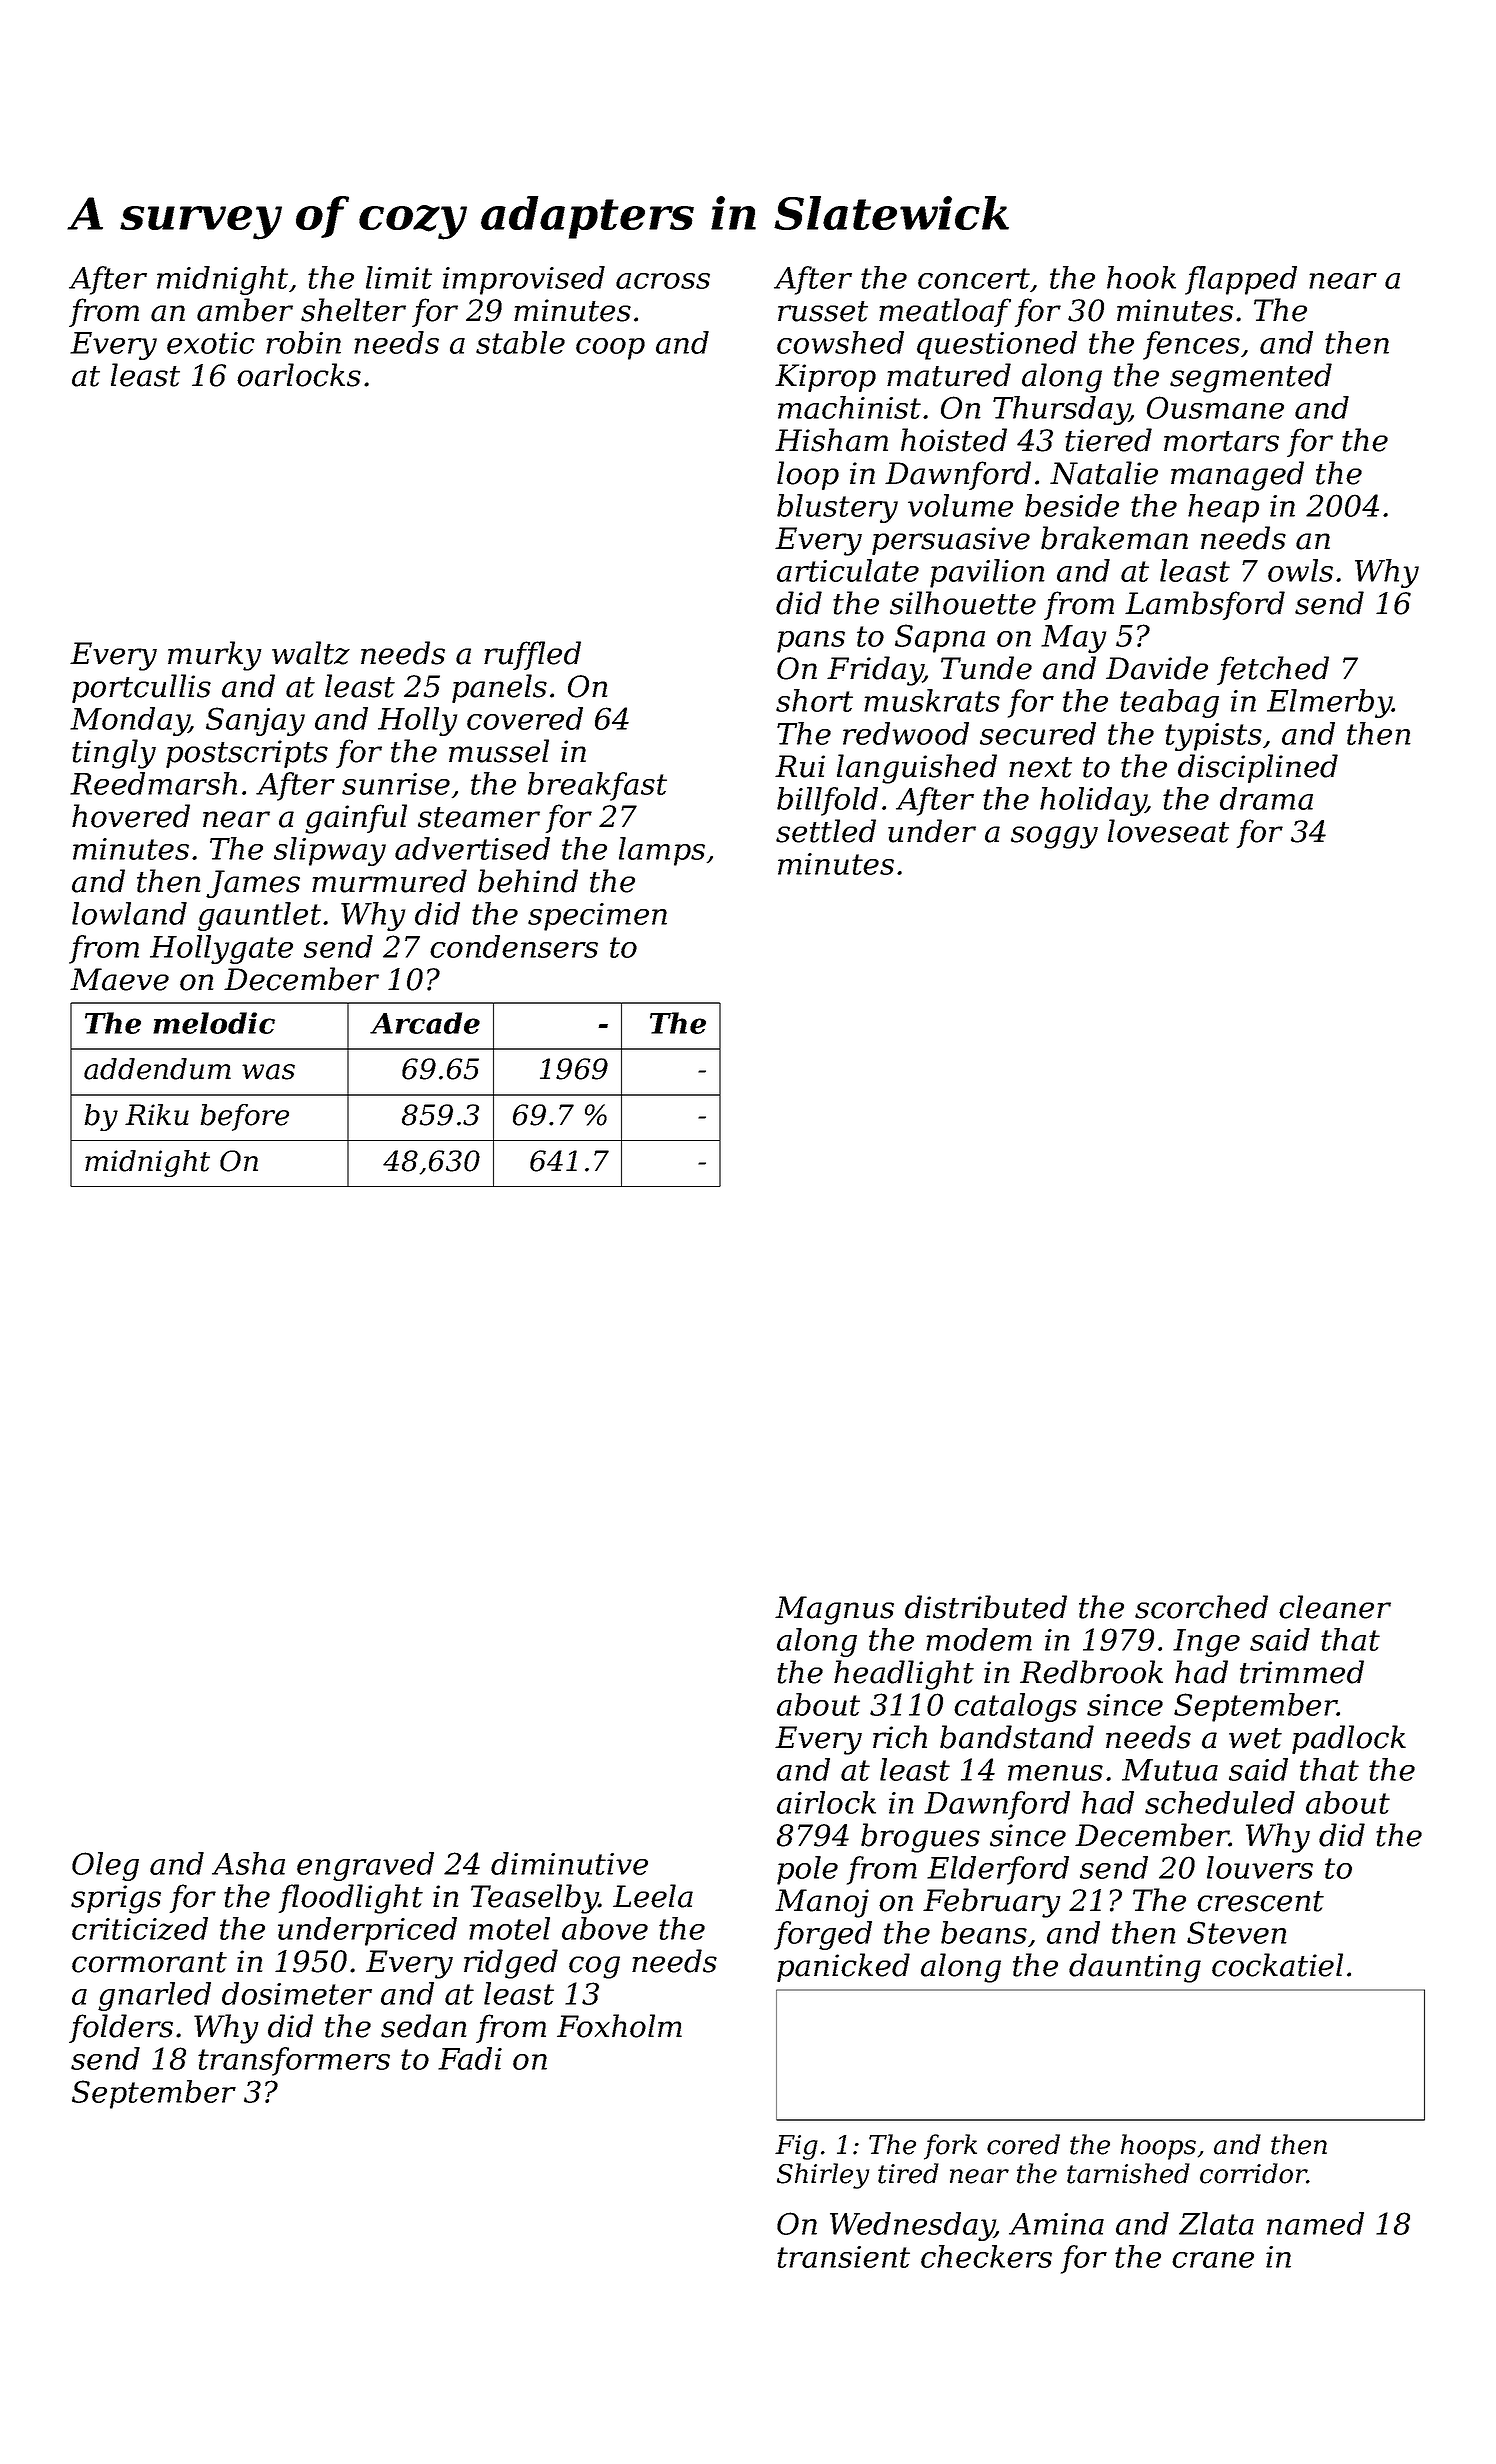 The height and width of the screenshot is (2464, 1496). I want to click on headlight, so click(904, 1675).
